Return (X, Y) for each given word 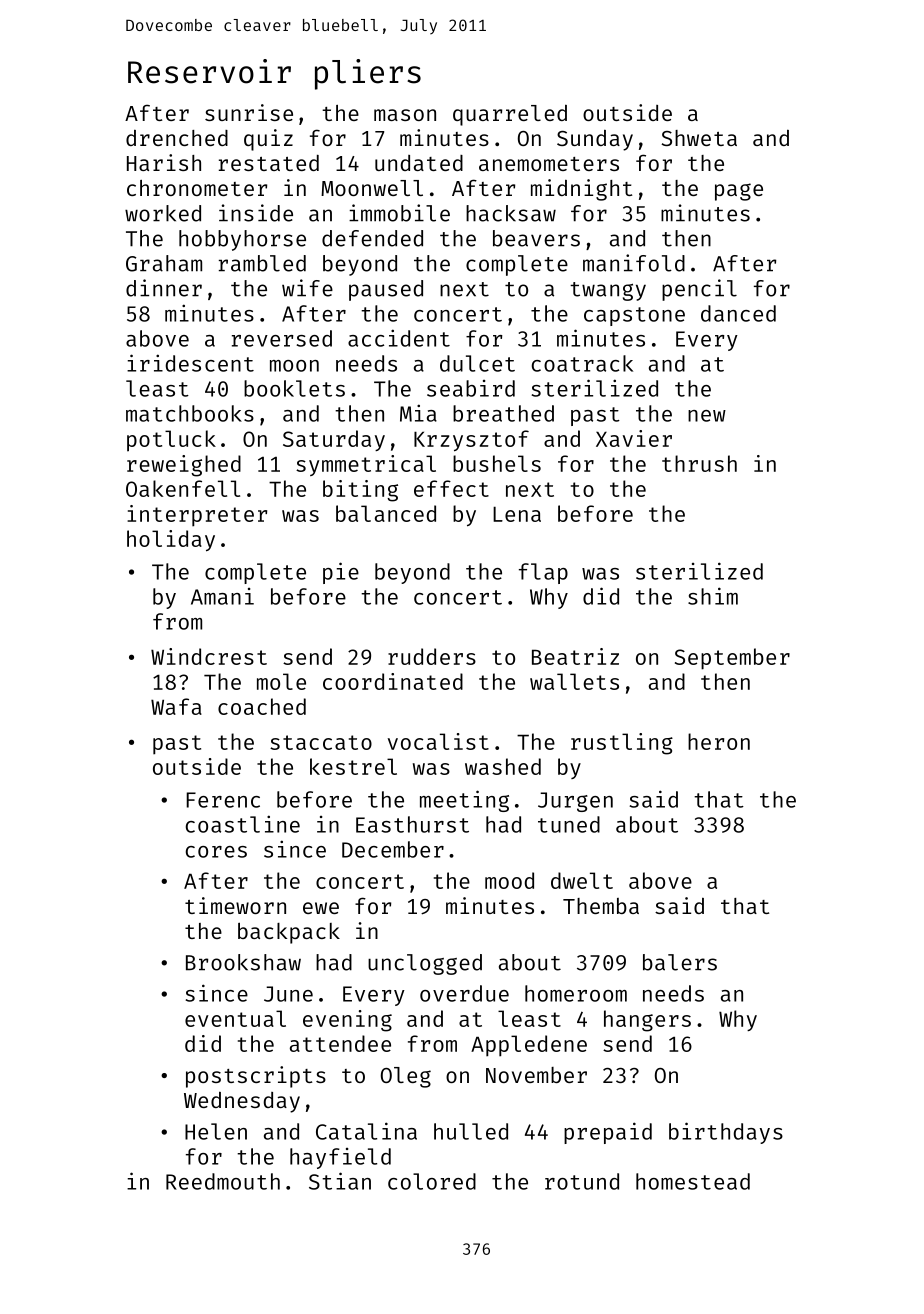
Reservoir (209, 71)
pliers (368, 74)
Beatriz (575, 656)
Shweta (699, 138)
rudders (432, 656)
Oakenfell (183, 488)
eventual (235, 1018)
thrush (699, 463)
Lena (517, 514)
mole (281, 681)
